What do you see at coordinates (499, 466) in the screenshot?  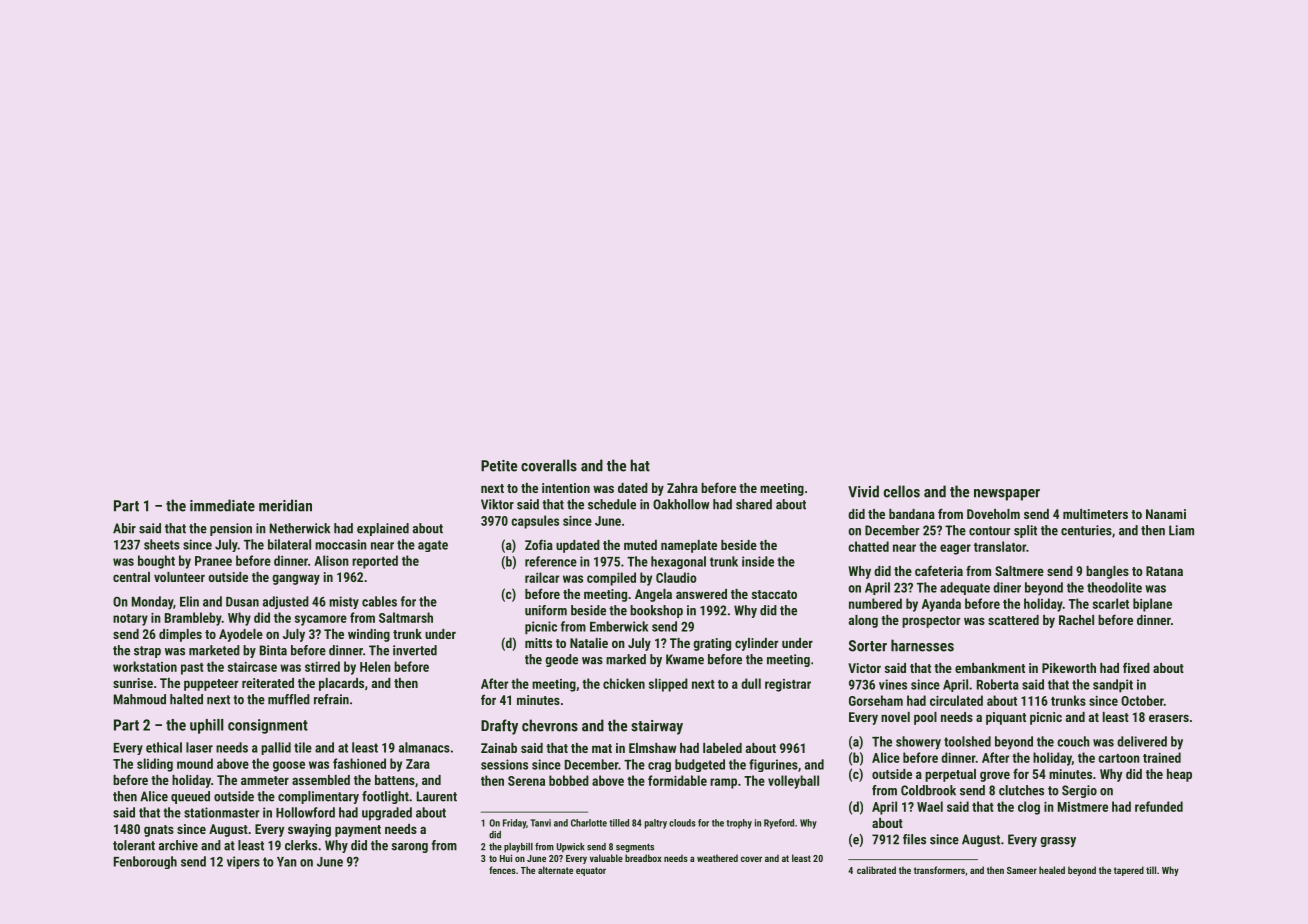 I see `Petite` at bounding box center [499, 466].
